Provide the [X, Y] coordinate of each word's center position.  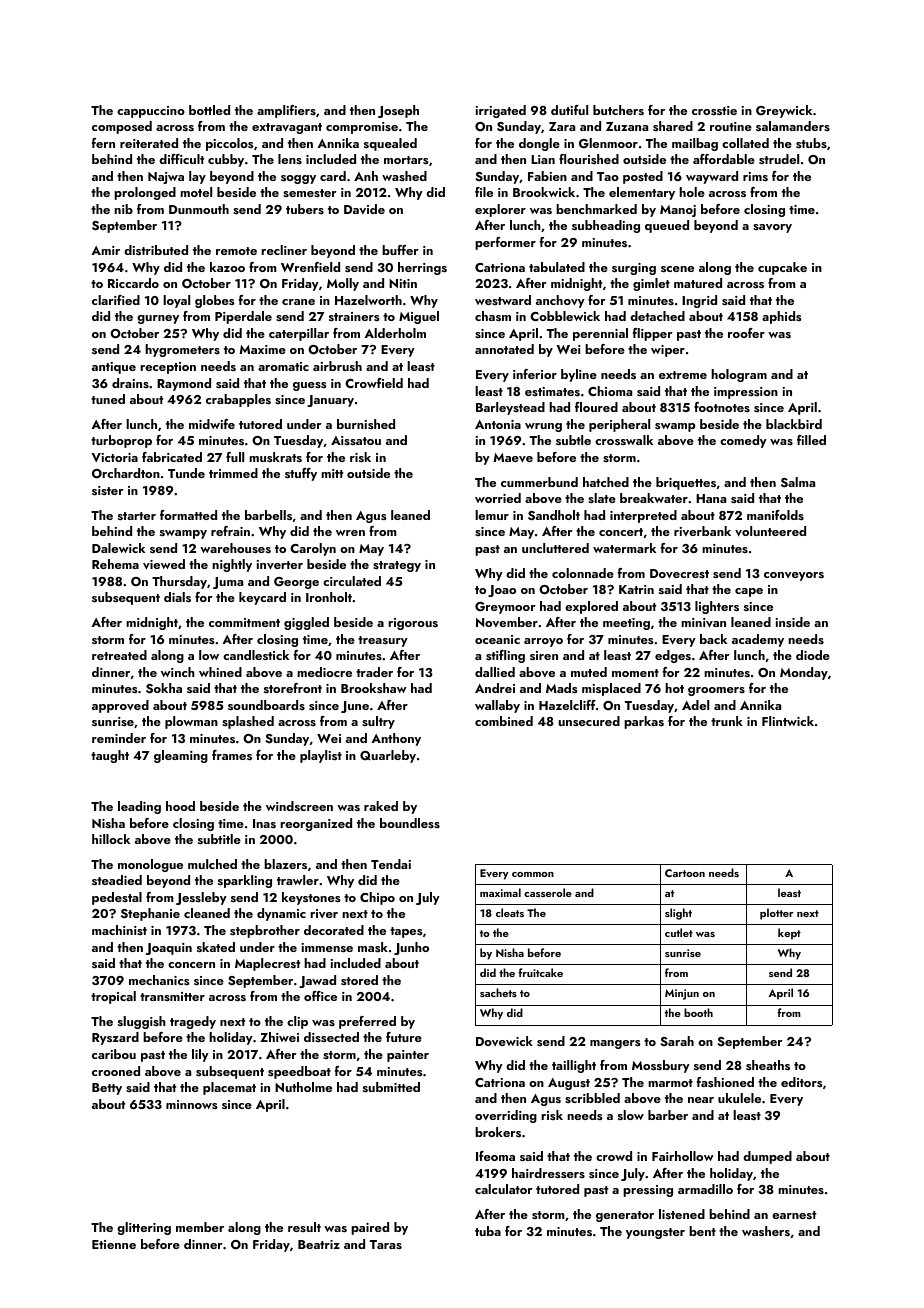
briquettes [686, 483]
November [507, 622]
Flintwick [788, 721]
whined [220, 672]
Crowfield [374, 383]
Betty [107, 1089]
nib [123, 209]
